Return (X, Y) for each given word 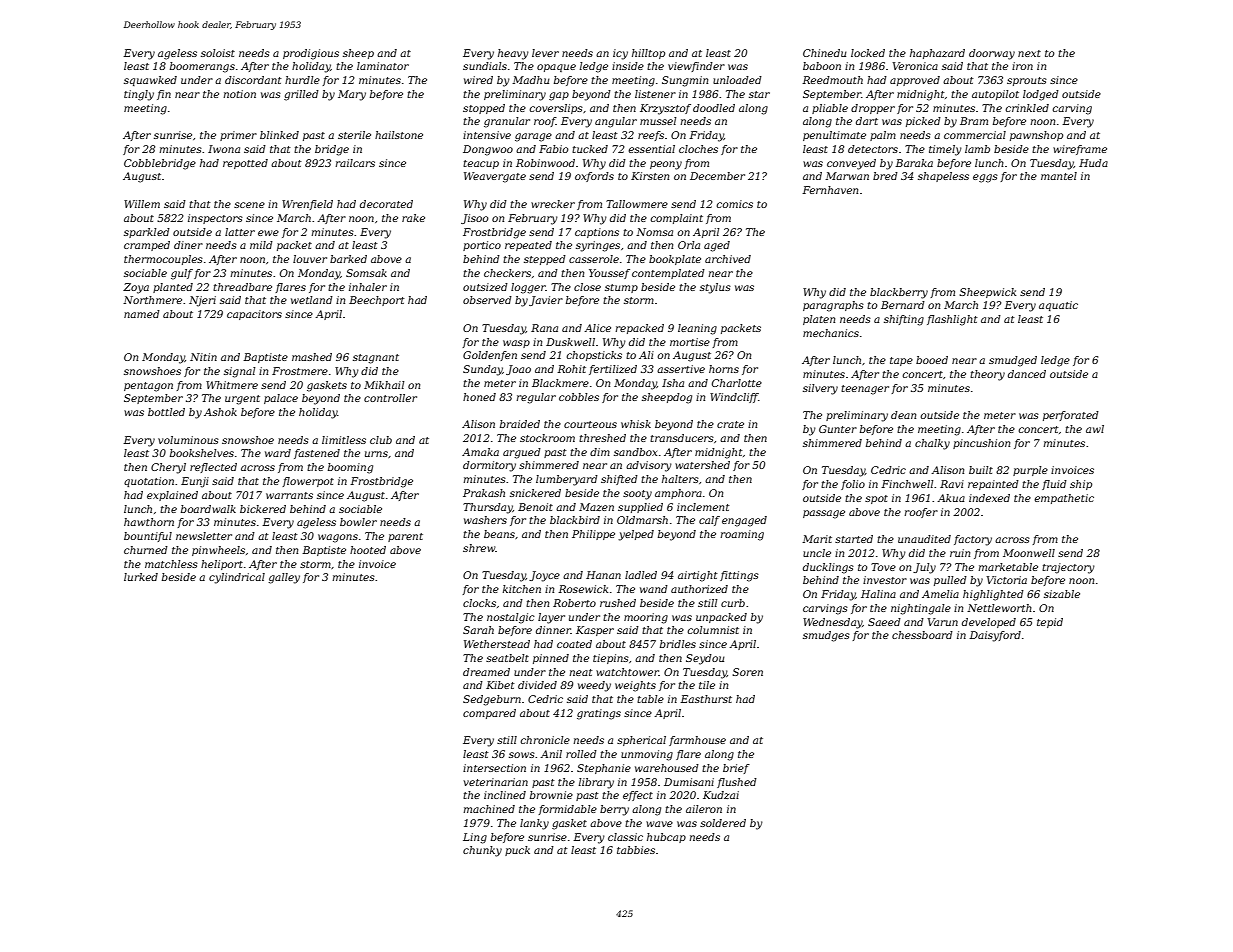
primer (238, 136)
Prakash (484, 493)
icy (620, 54)
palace (281, 399)
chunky (482, 851)
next (1029, 53)
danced (1027, 374)
